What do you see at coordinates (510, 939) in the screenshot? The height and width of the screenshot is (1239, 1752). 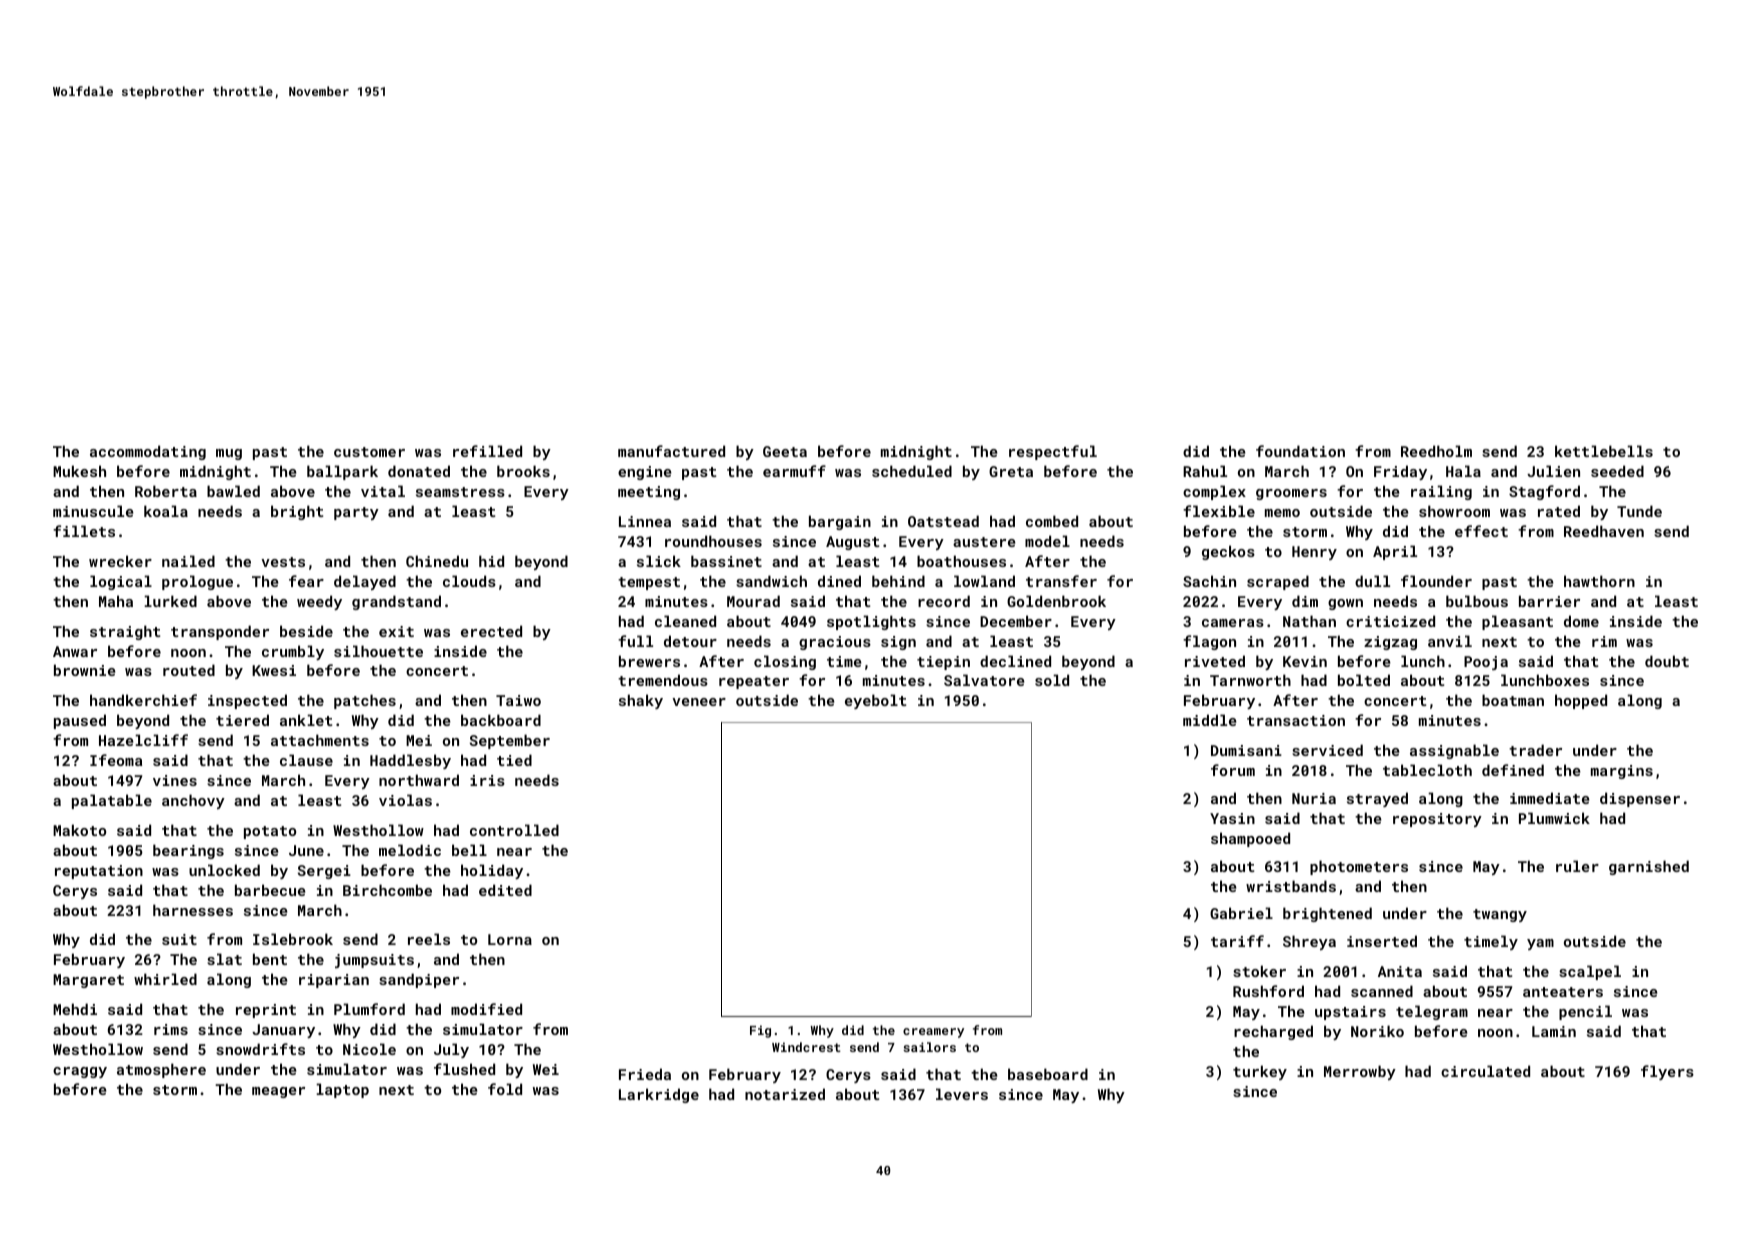 I see `Lorna` at bounding box center [510, 939].
